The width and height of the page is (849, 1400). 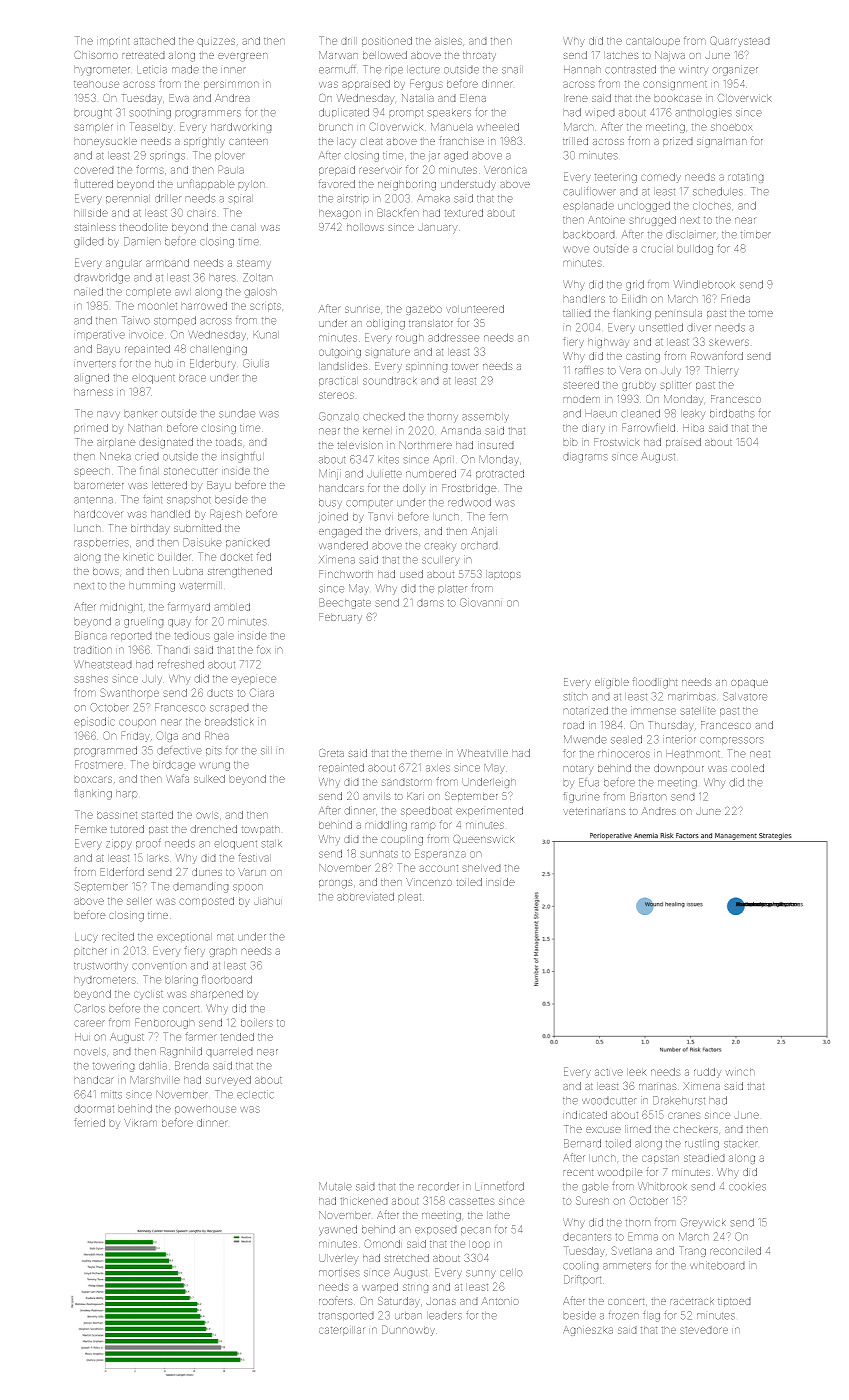 What do you see at coordinates (703, 113) in the page?
I see `anthologies` at bounding box center [703, 113].
